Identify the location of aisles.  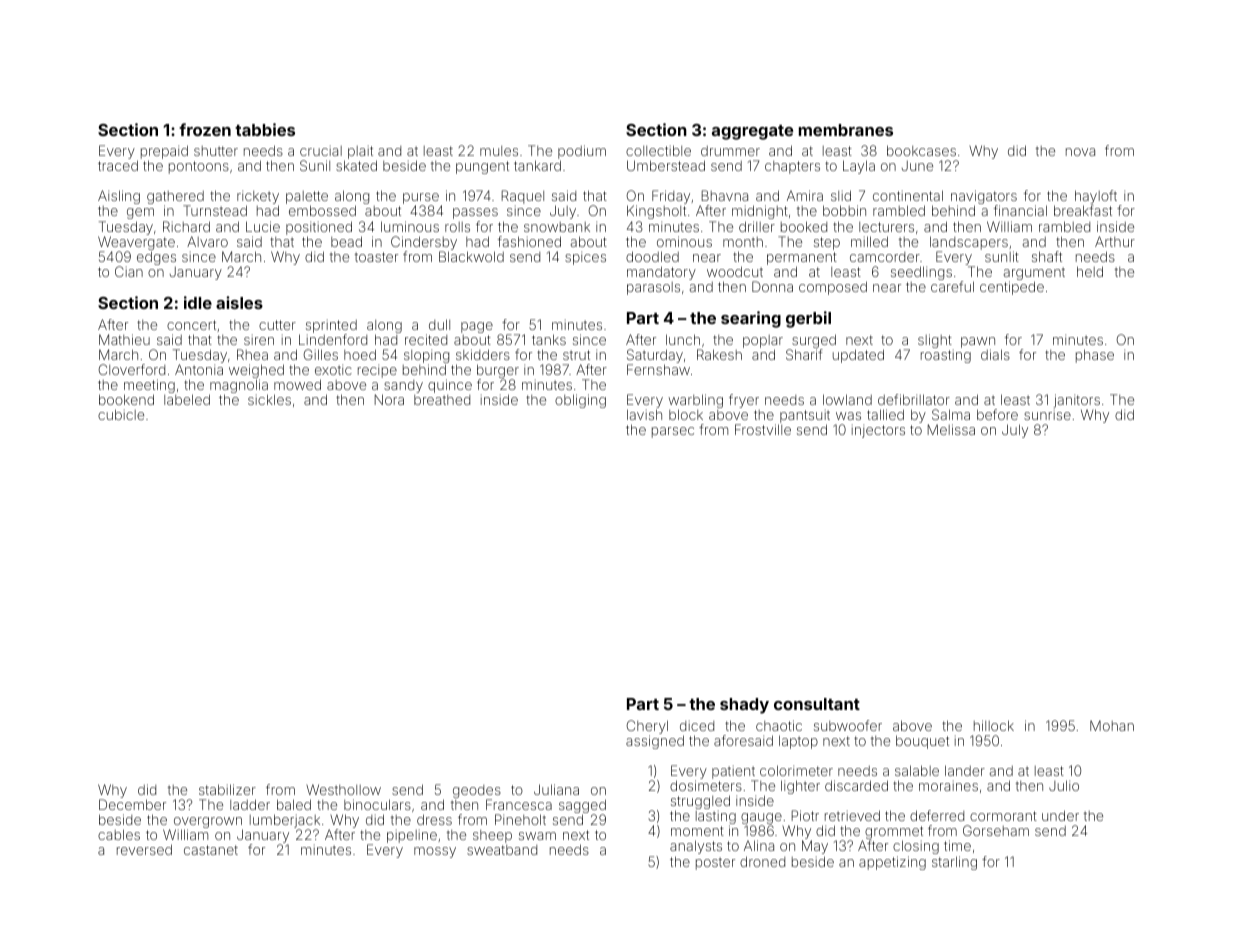
(239, 302).
